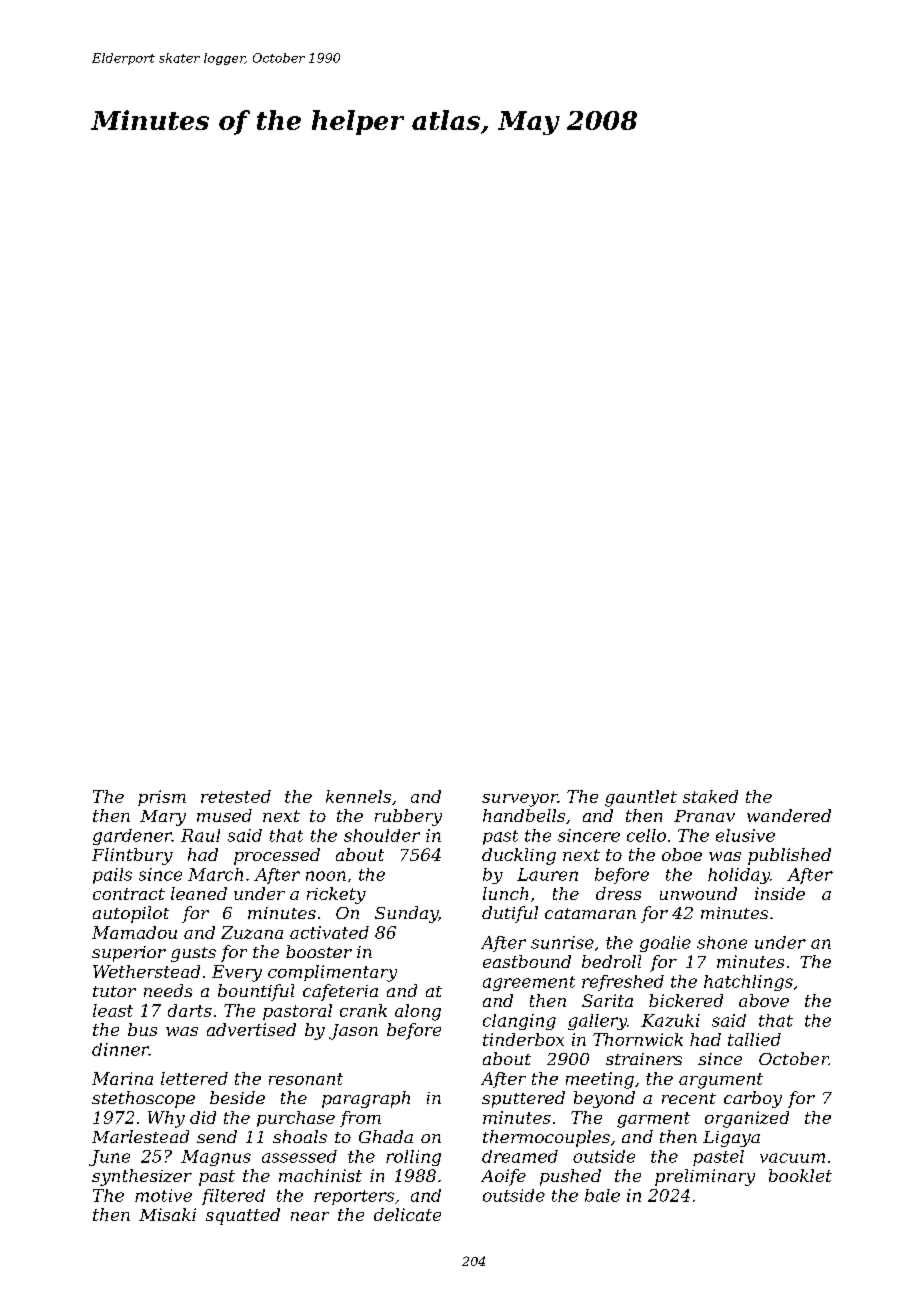 The width and height of the page is (924, 1311). I want to click on retested, so click(236, 796).
